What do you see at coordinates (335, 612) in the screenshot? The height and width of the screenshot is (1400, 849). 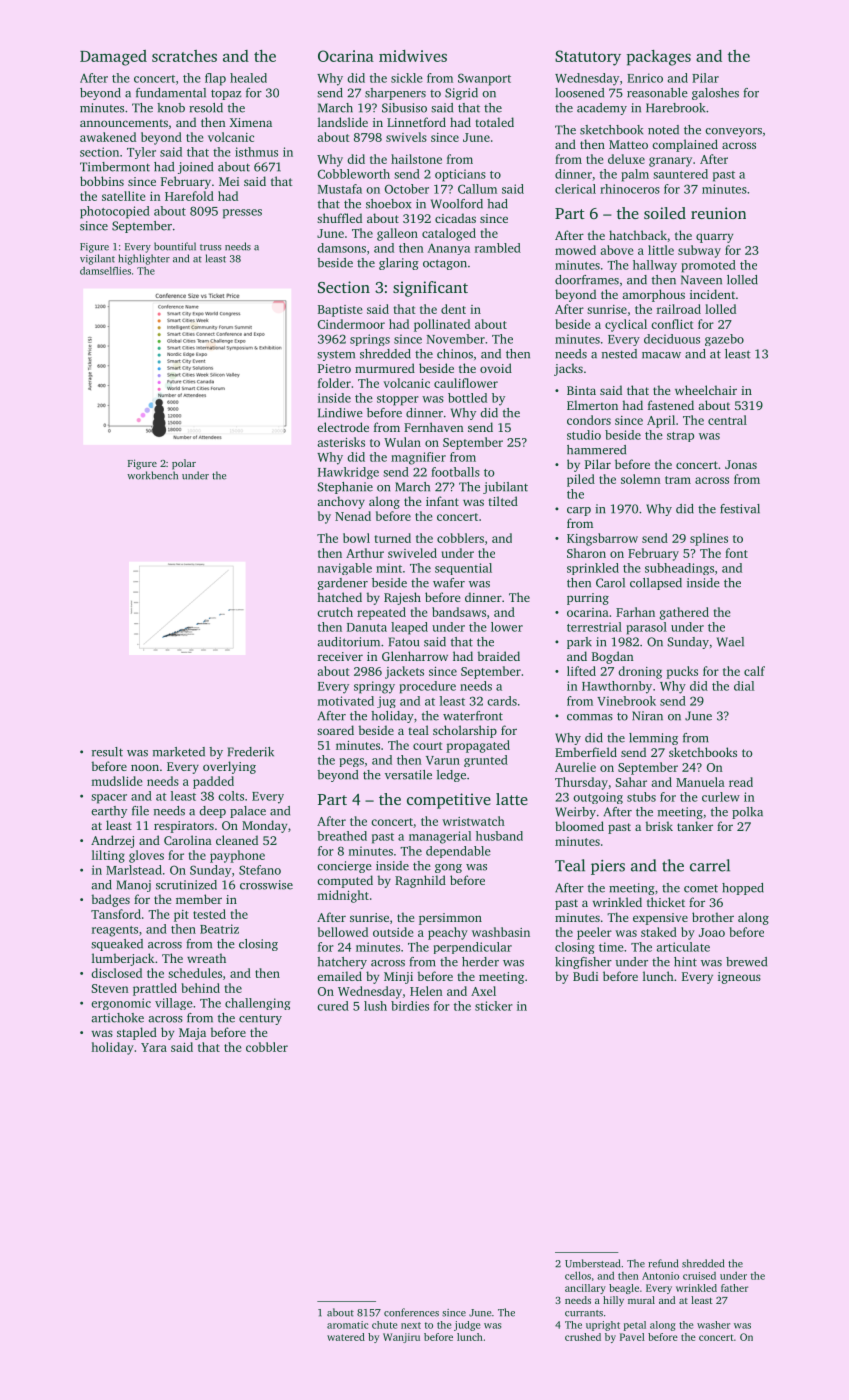 I see `crutch` at bounding box center [335, 612].
